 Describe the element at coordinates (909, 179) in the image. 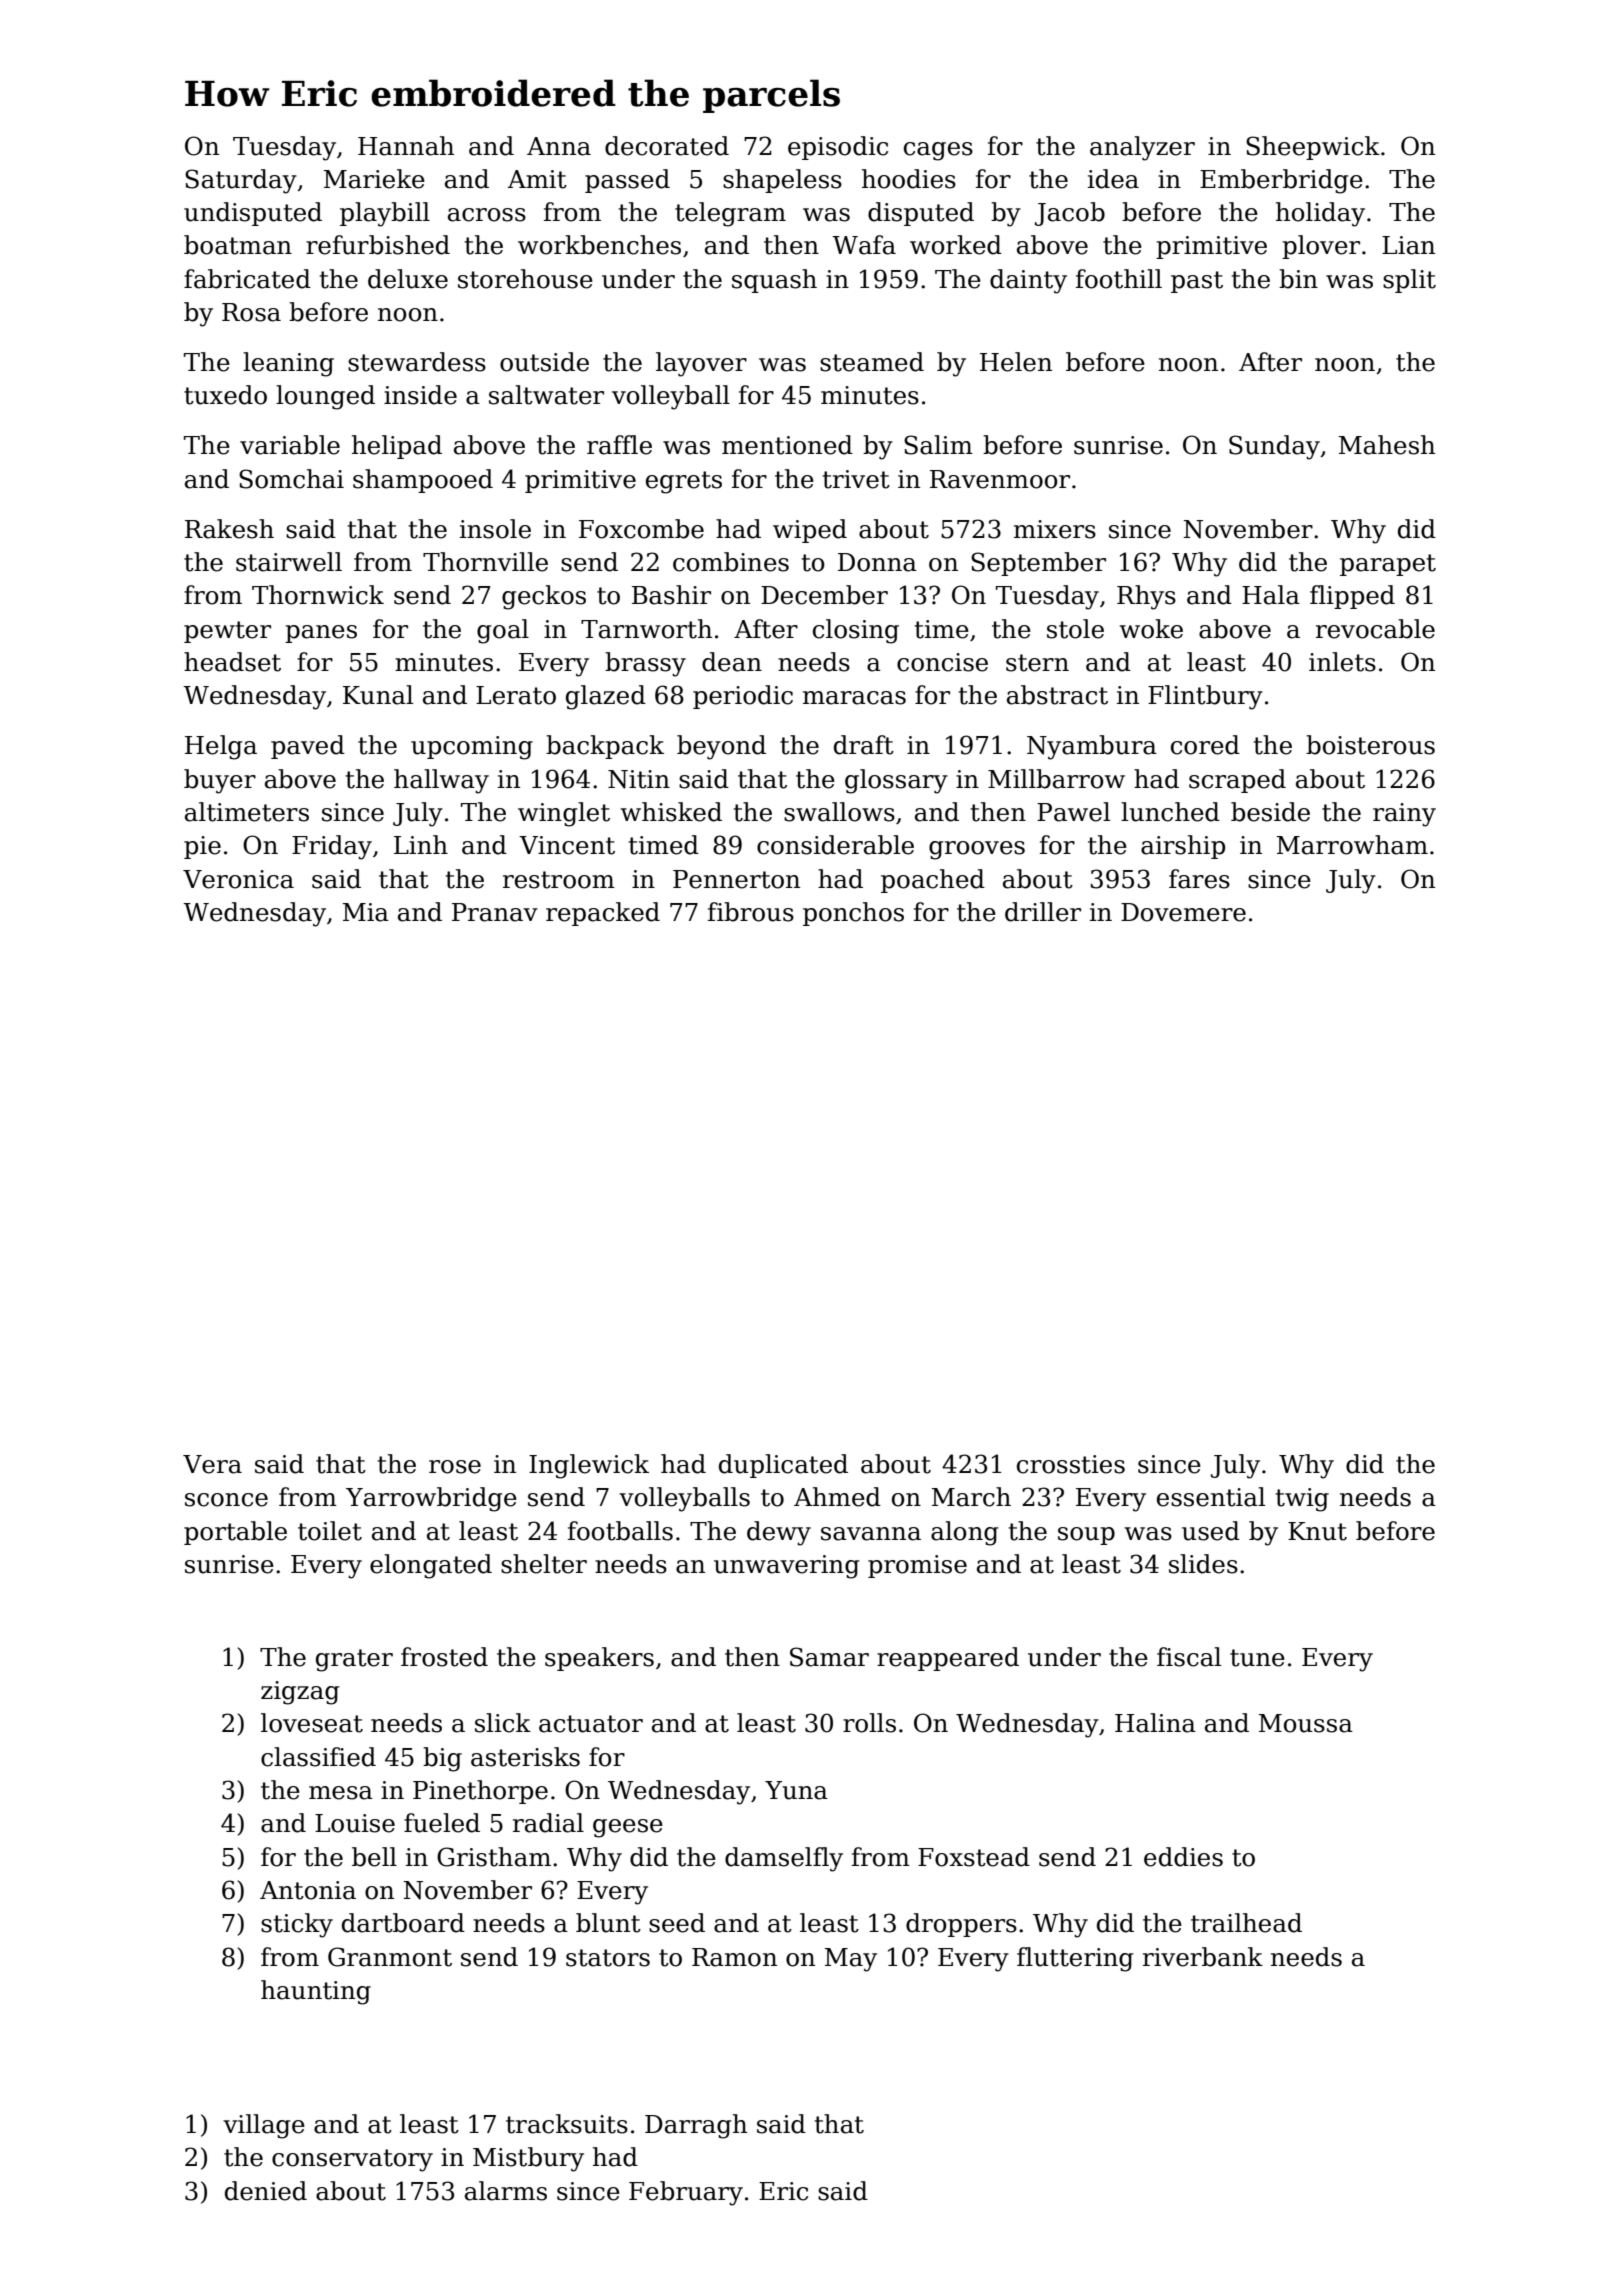

I see `hoodies` at that location.
